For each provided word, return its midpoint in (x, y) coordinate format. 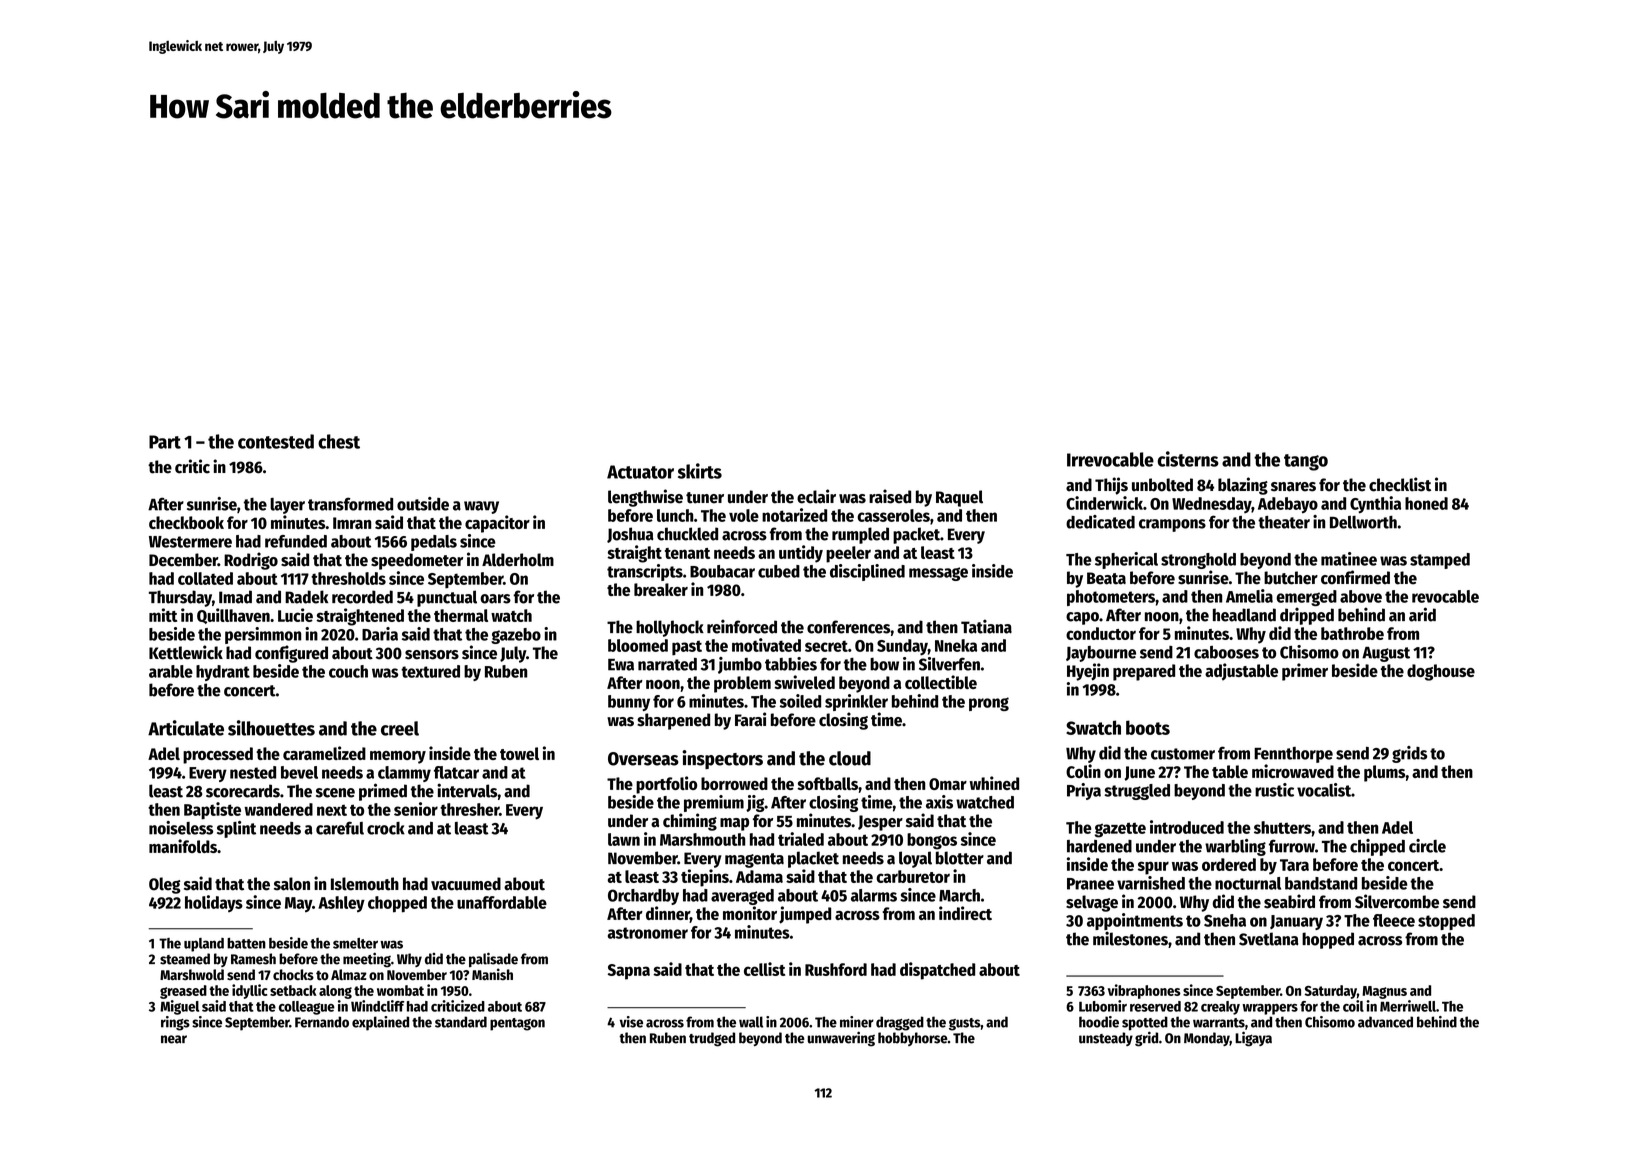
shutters (1282, 827)
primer (1305, 672)
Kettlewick (186, 652)
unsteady (1106, 1039)
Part (165, 442)
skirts (700, 471)
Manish (492, 974)
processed (218, 755)
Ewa (621, 665)
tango (1306, 462)
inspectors (722, 759)
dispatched (937, 971)
